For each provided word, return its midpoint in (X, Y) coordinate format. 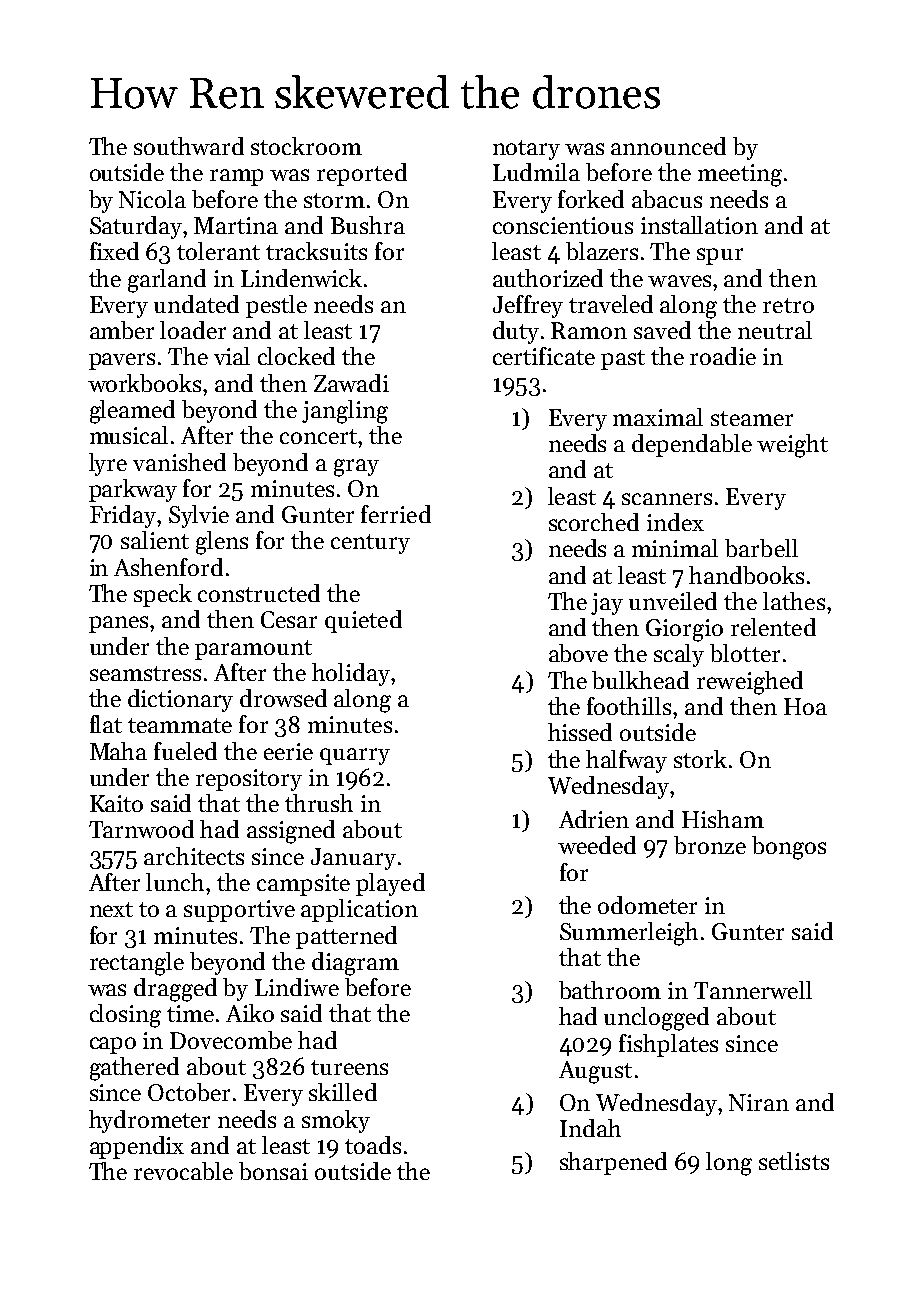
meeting (740, 175)
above (578, 653)
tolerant (218, 251)
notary (526, 150)
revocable (183, 1171)
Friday (123, 516)
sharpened (613, 1163)
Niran (759, 1102)
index (675, 522)
